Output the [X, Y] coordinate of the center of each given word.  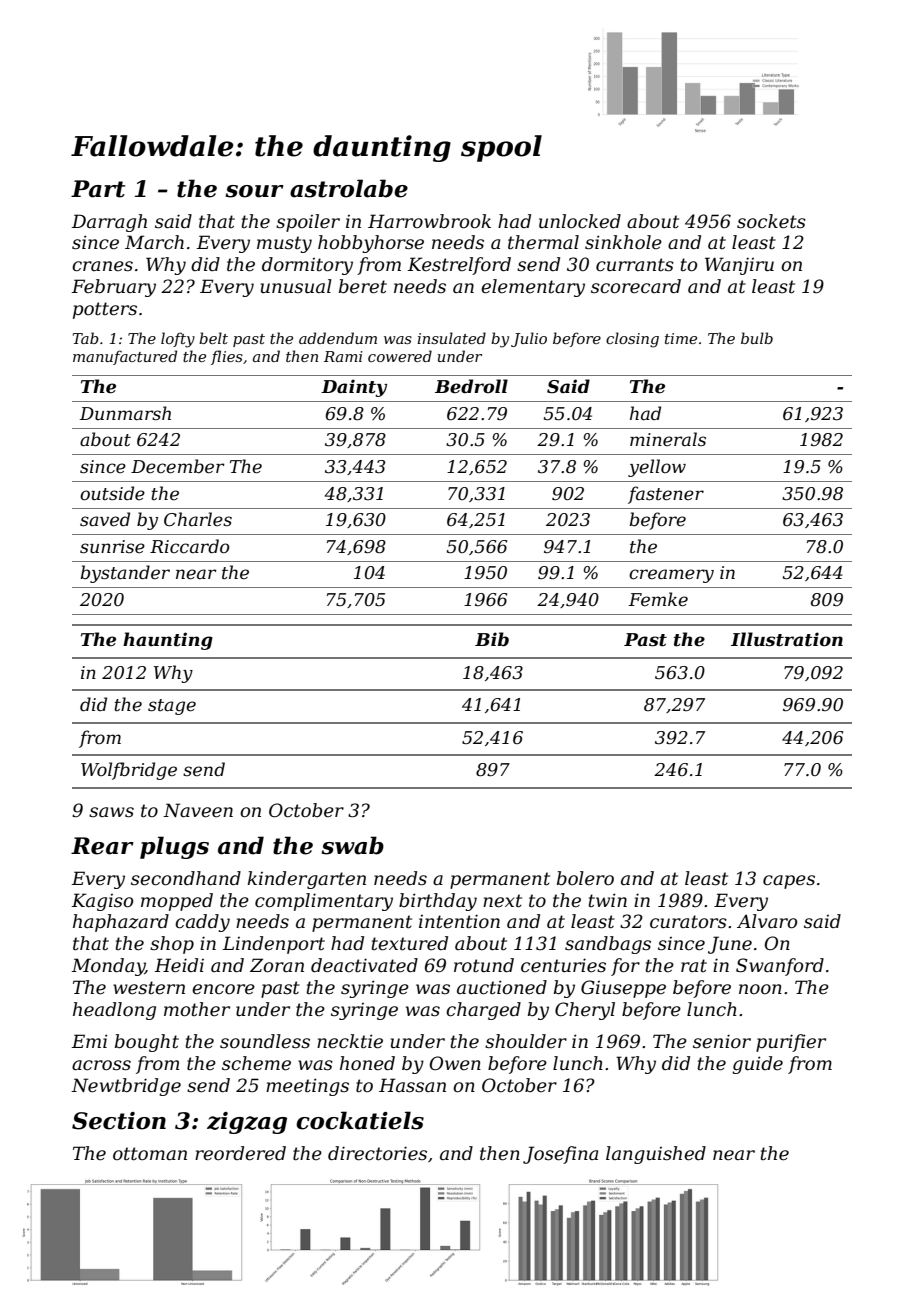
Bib [492, 639]
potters [105, 310]
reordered [240, 1153]
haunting [168, 641]
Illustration [787, 639]
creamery [671, 576]
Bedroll [471, 386]
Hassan [412, 1085]
